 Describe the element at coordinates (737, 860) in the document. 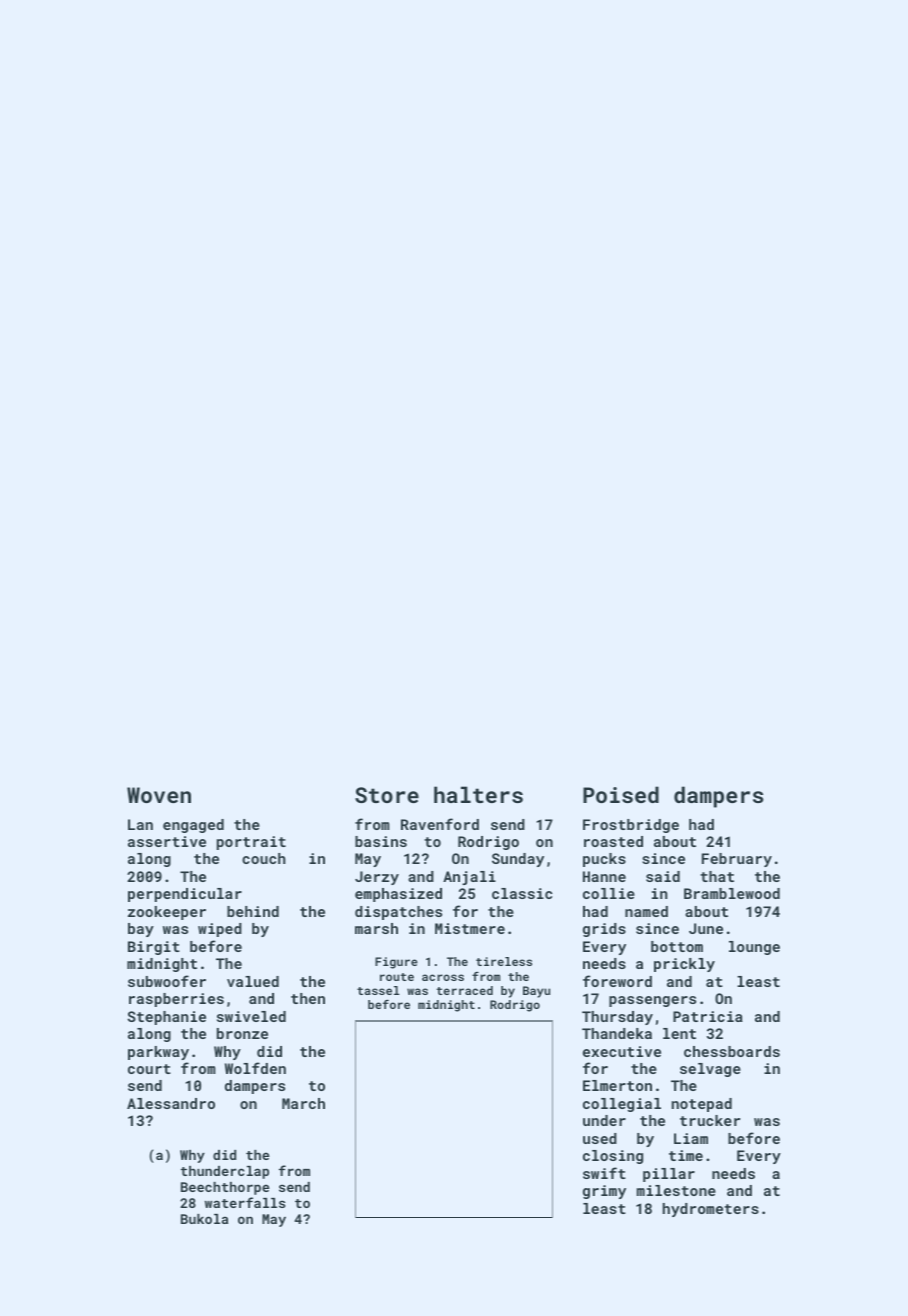

I see `February` at that location.
